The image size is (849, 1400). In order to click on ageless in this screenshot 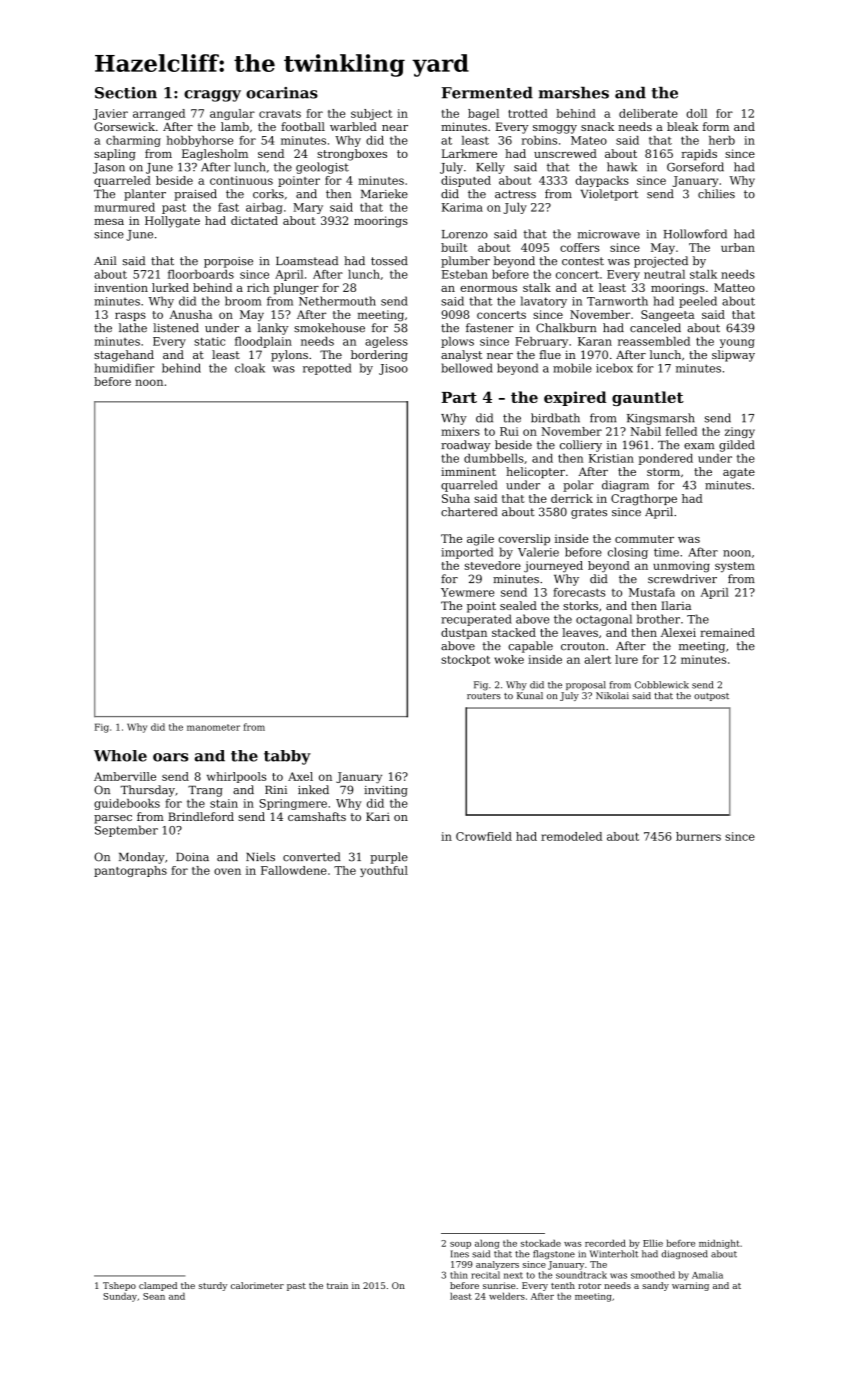, I will do `click(386, 342)`.
